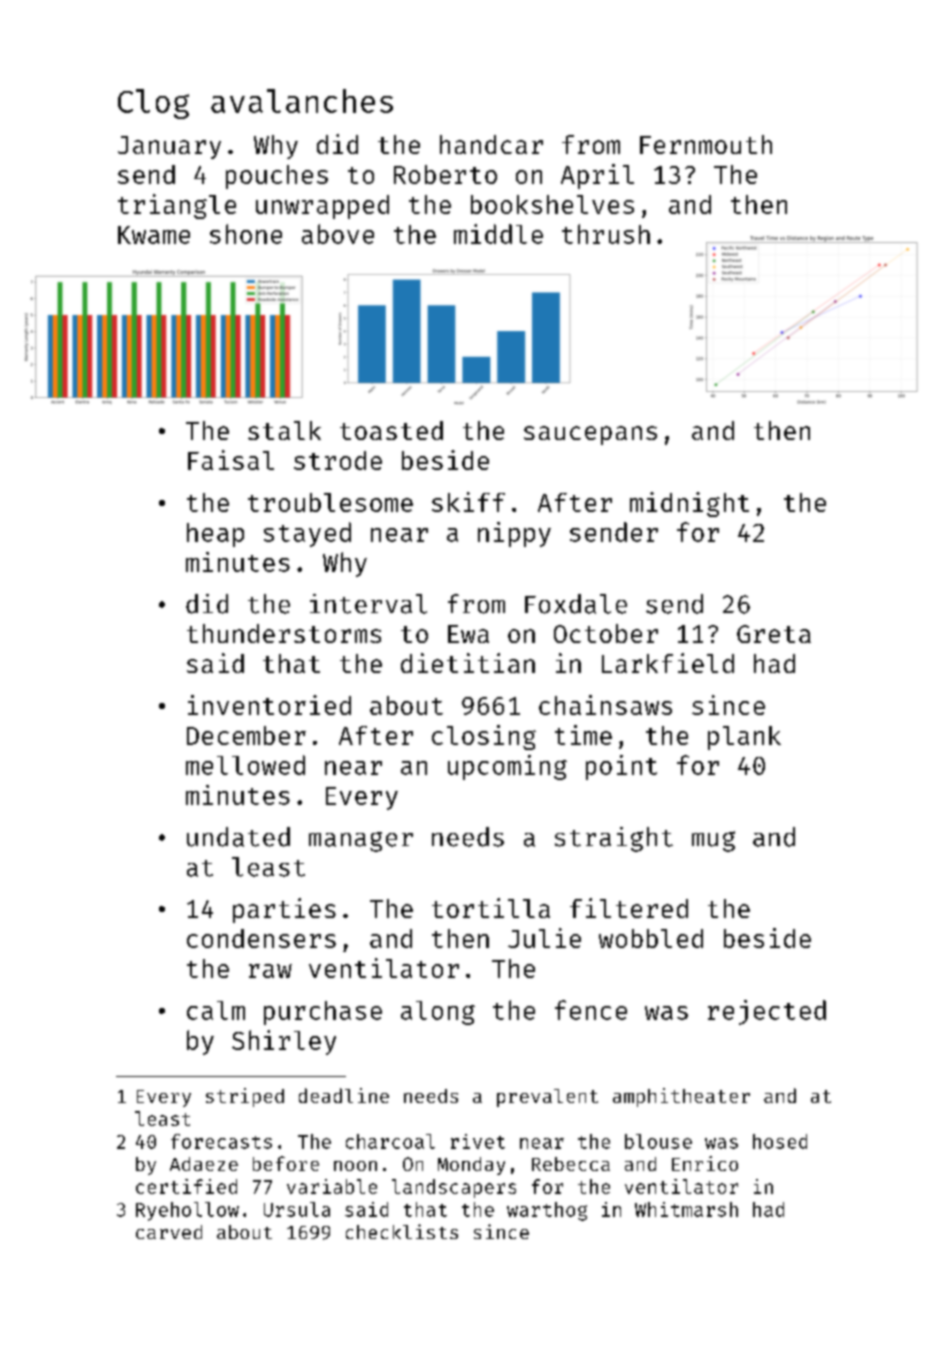 The image size is (952, 1351). I want to click on checklists, so click(402, 1231).
